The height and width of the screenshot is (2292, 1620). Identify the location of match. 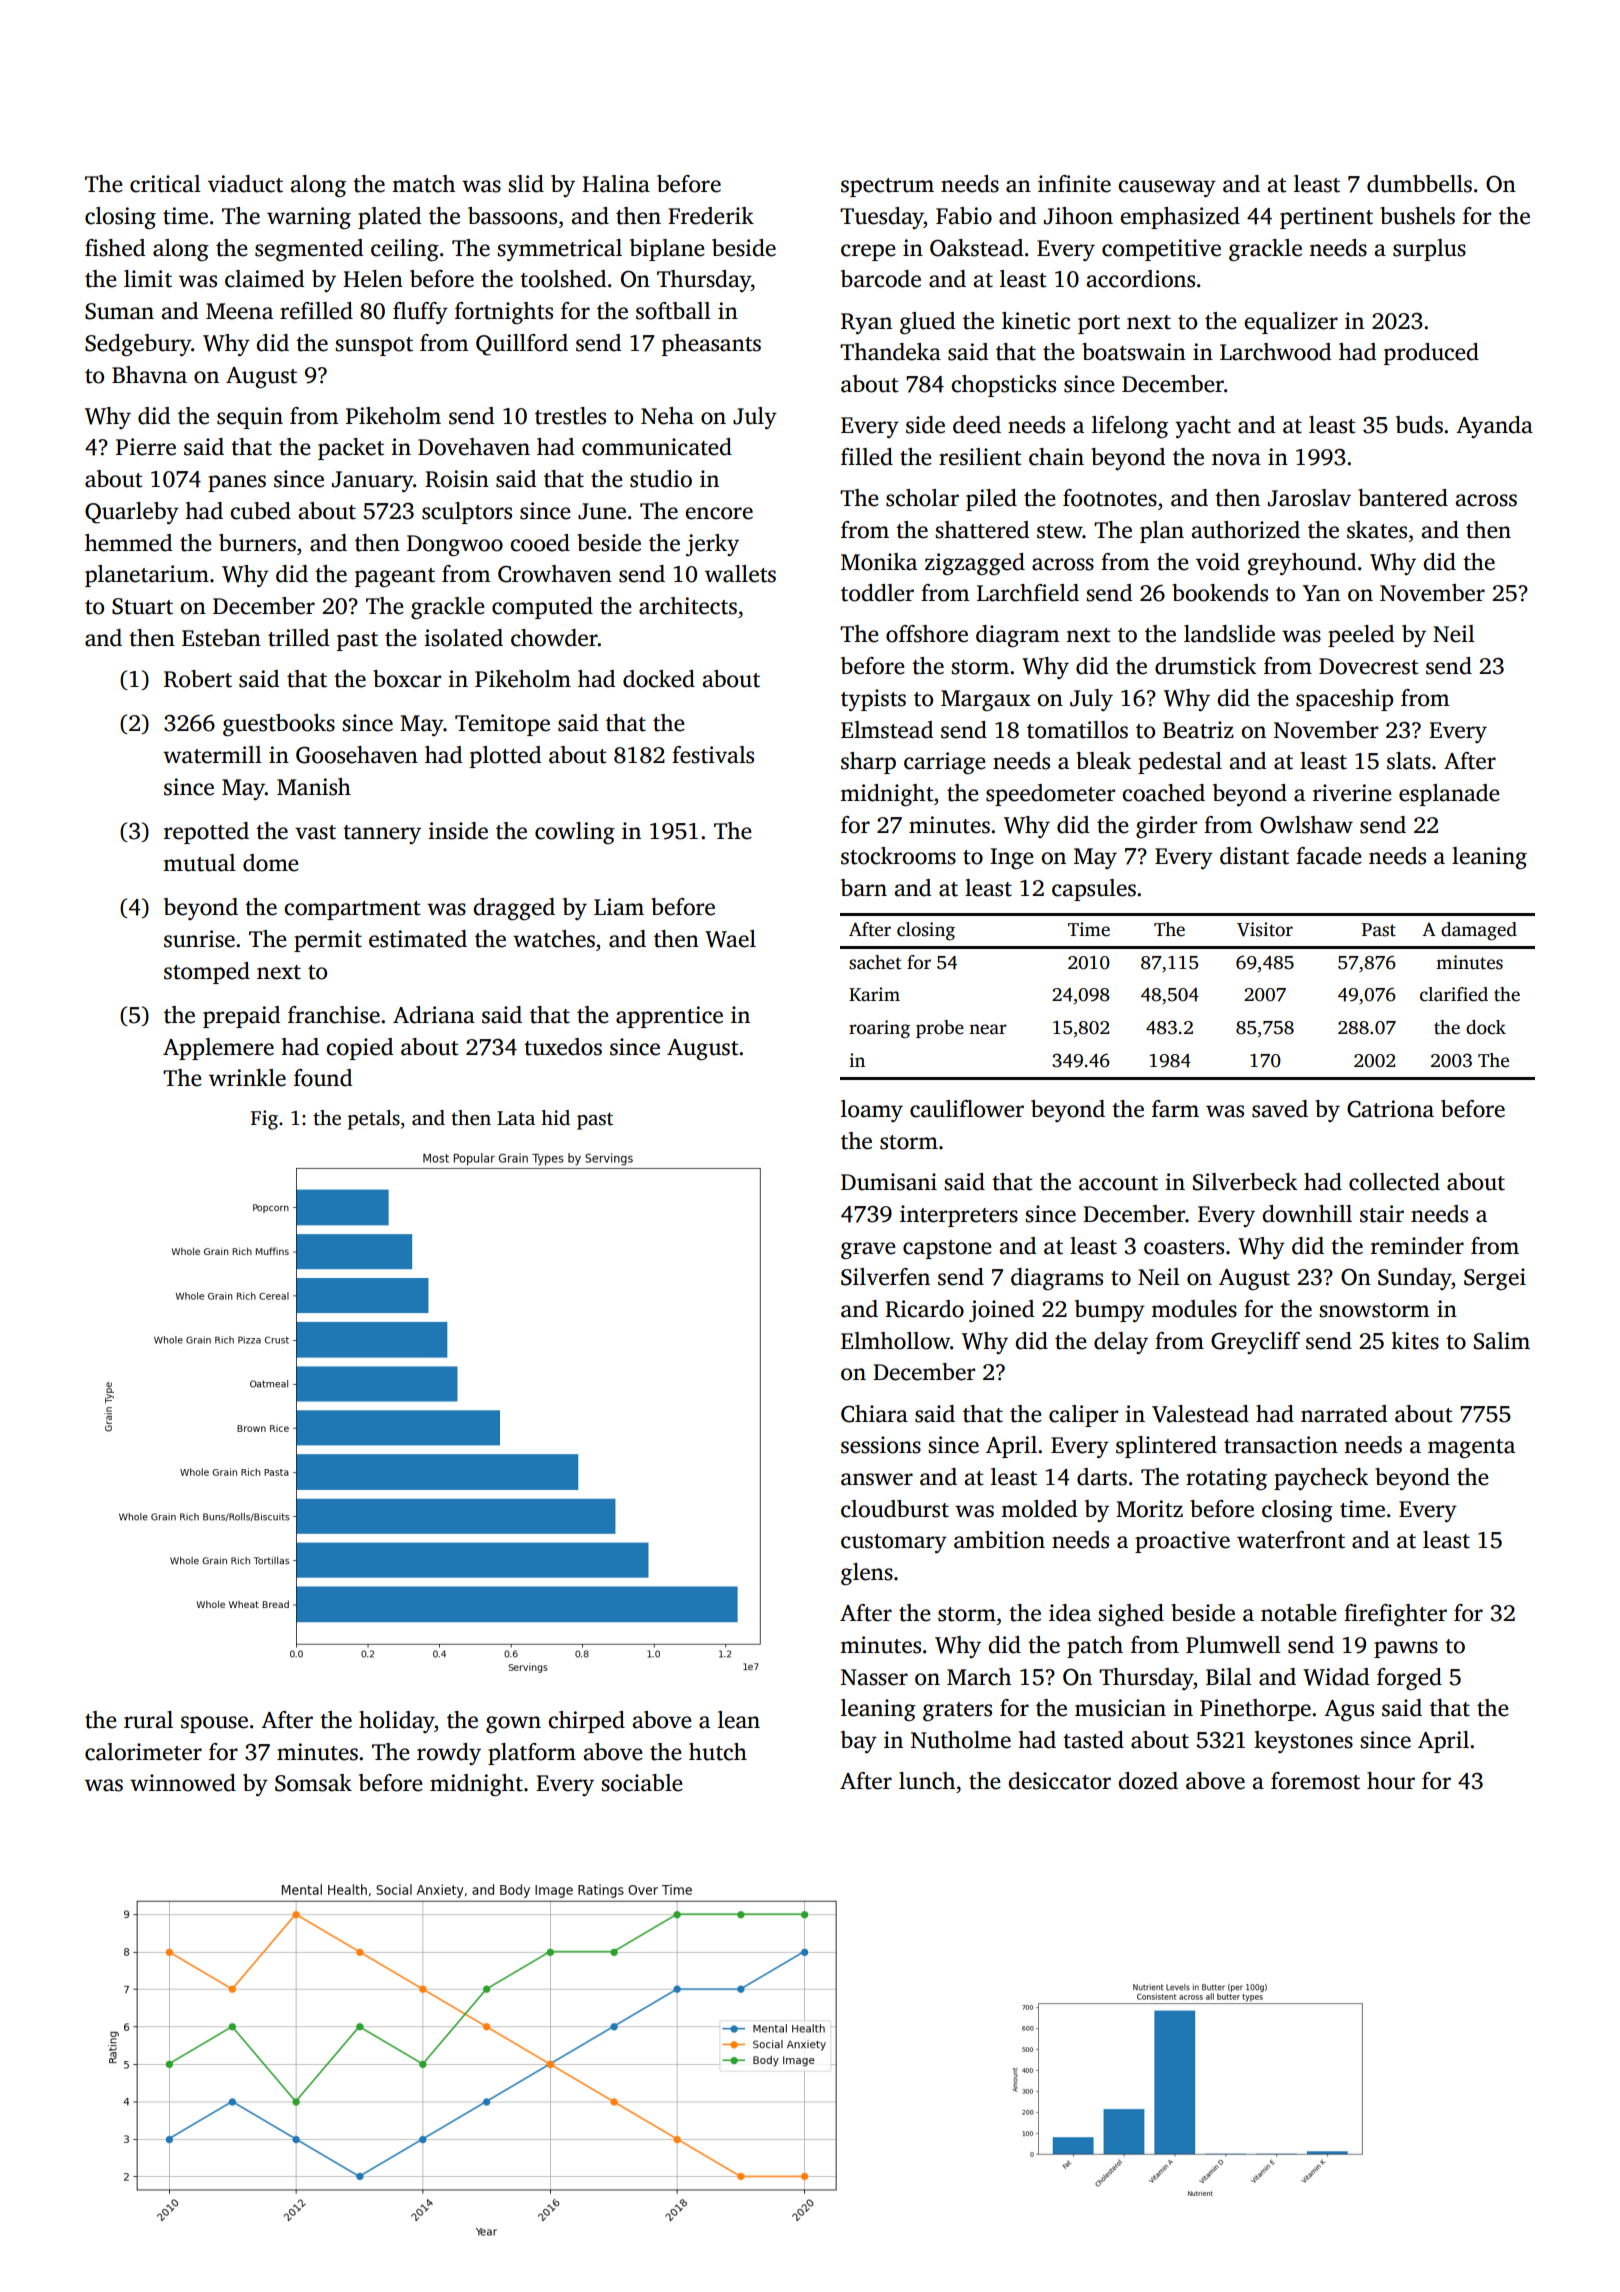
(423, 184).
